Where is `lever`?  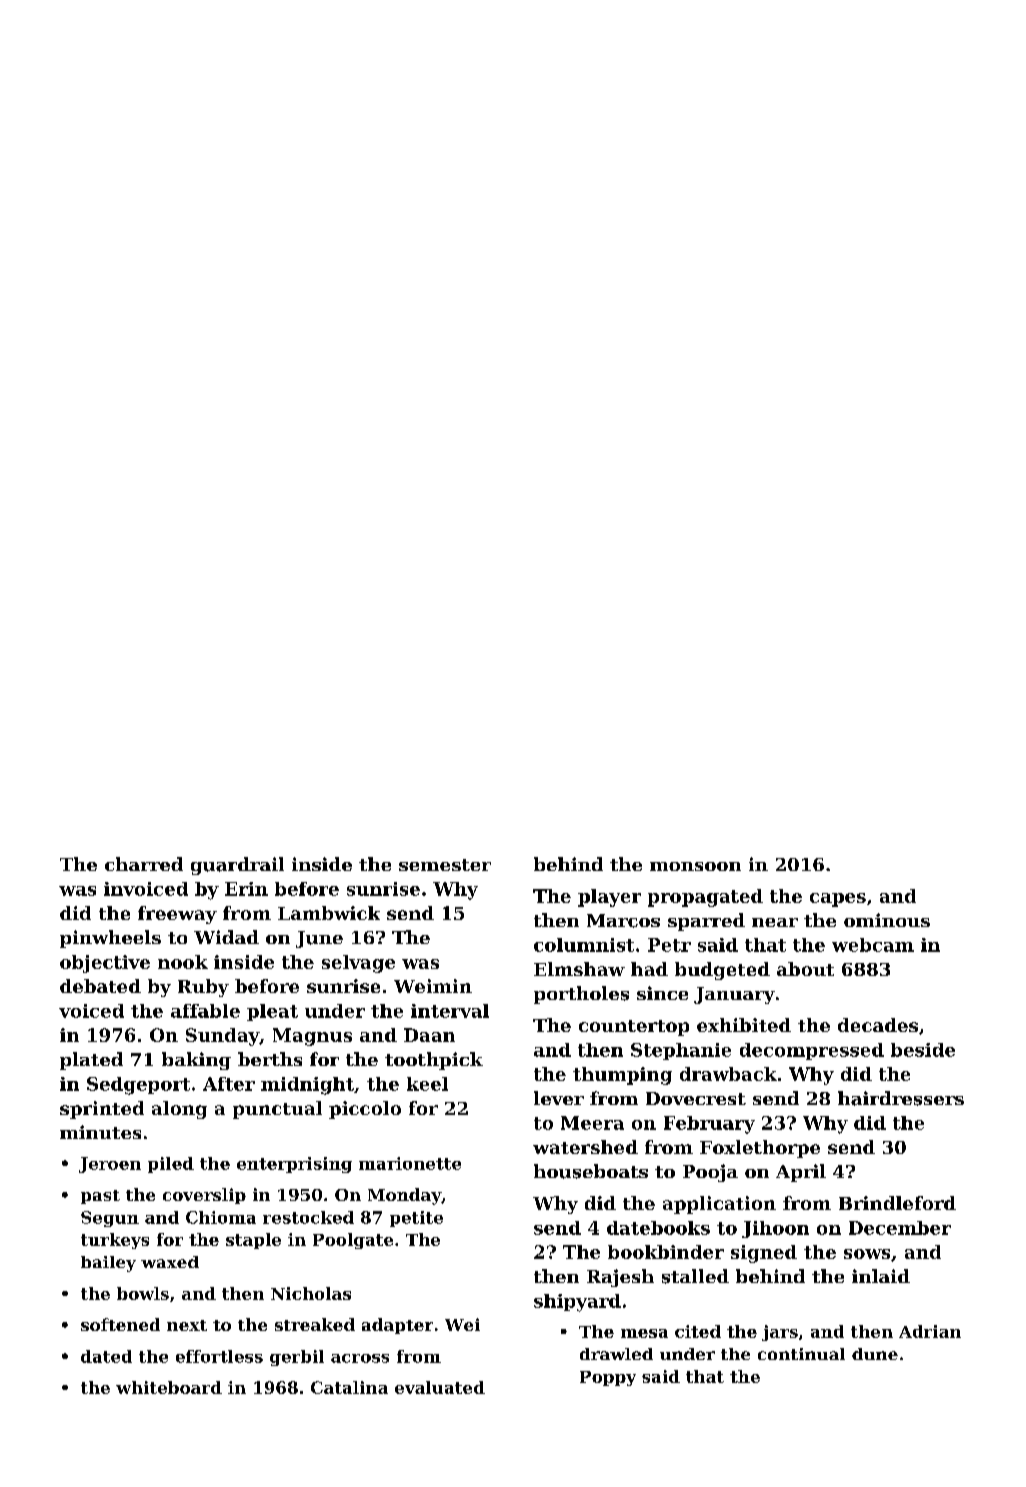 lever is located at coordinates (559, 1098).
